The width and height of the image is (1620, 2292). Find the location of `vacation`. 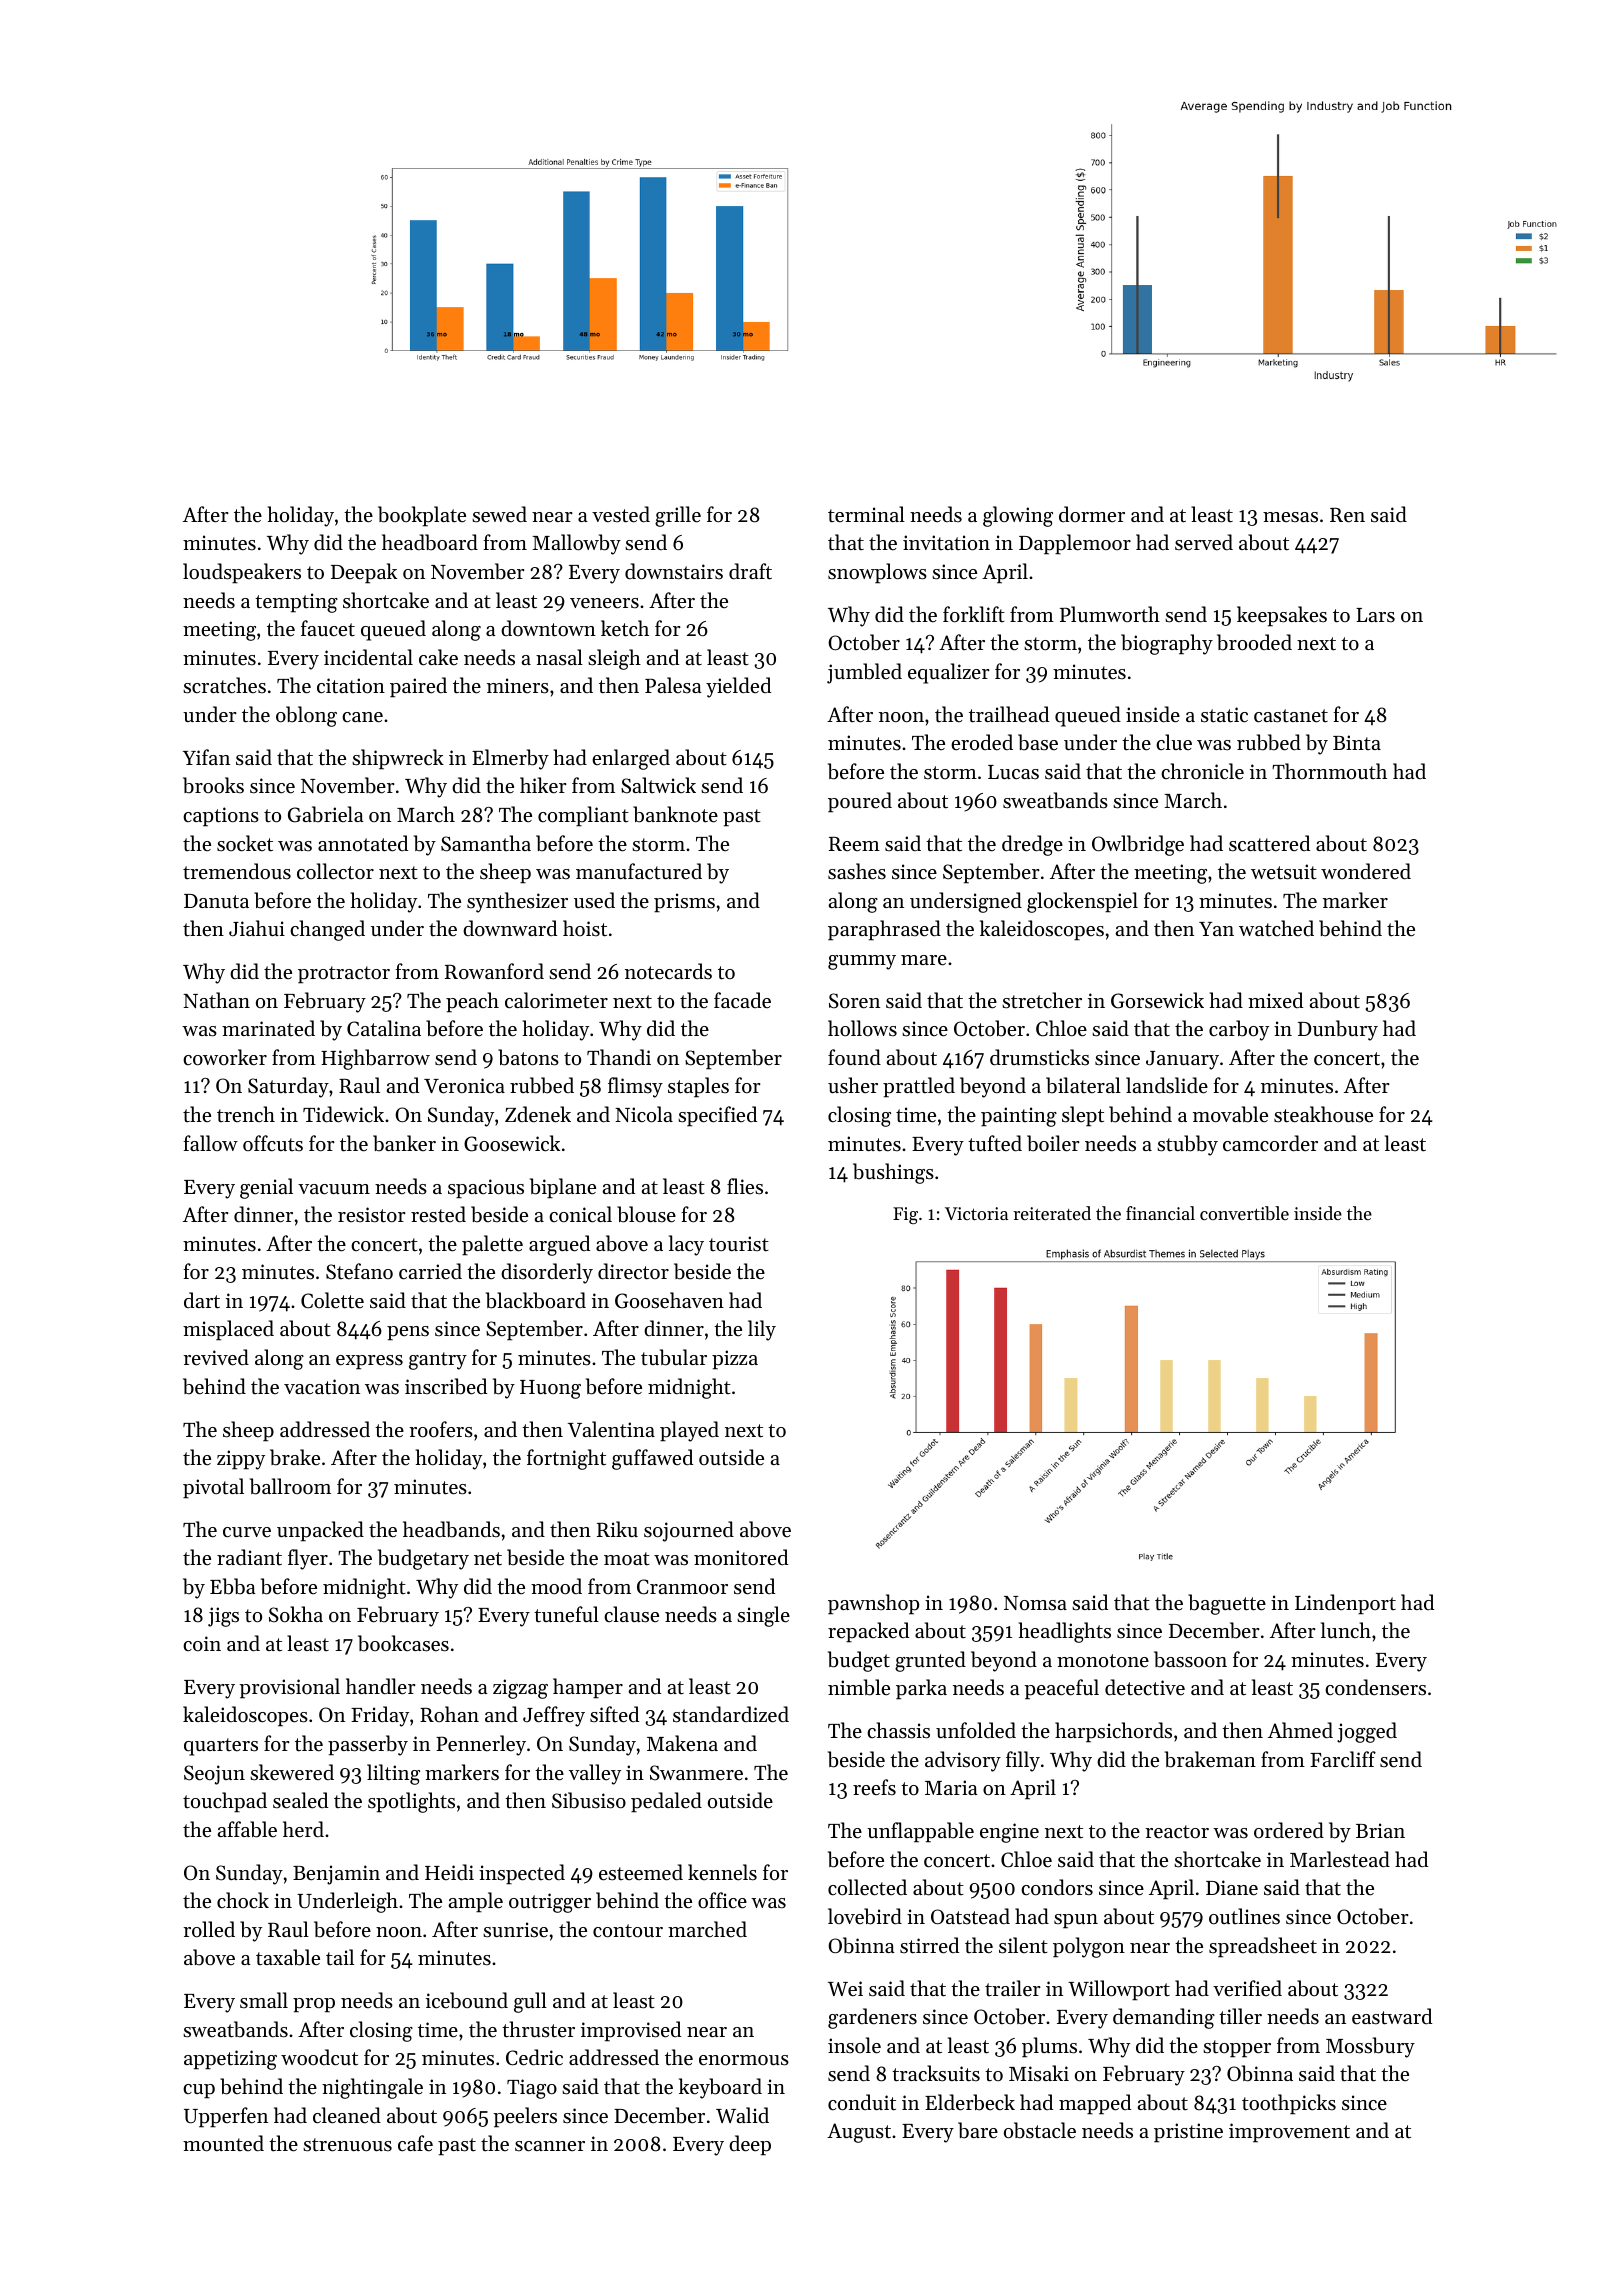

vacation is located at coordinates (322, 1387).
